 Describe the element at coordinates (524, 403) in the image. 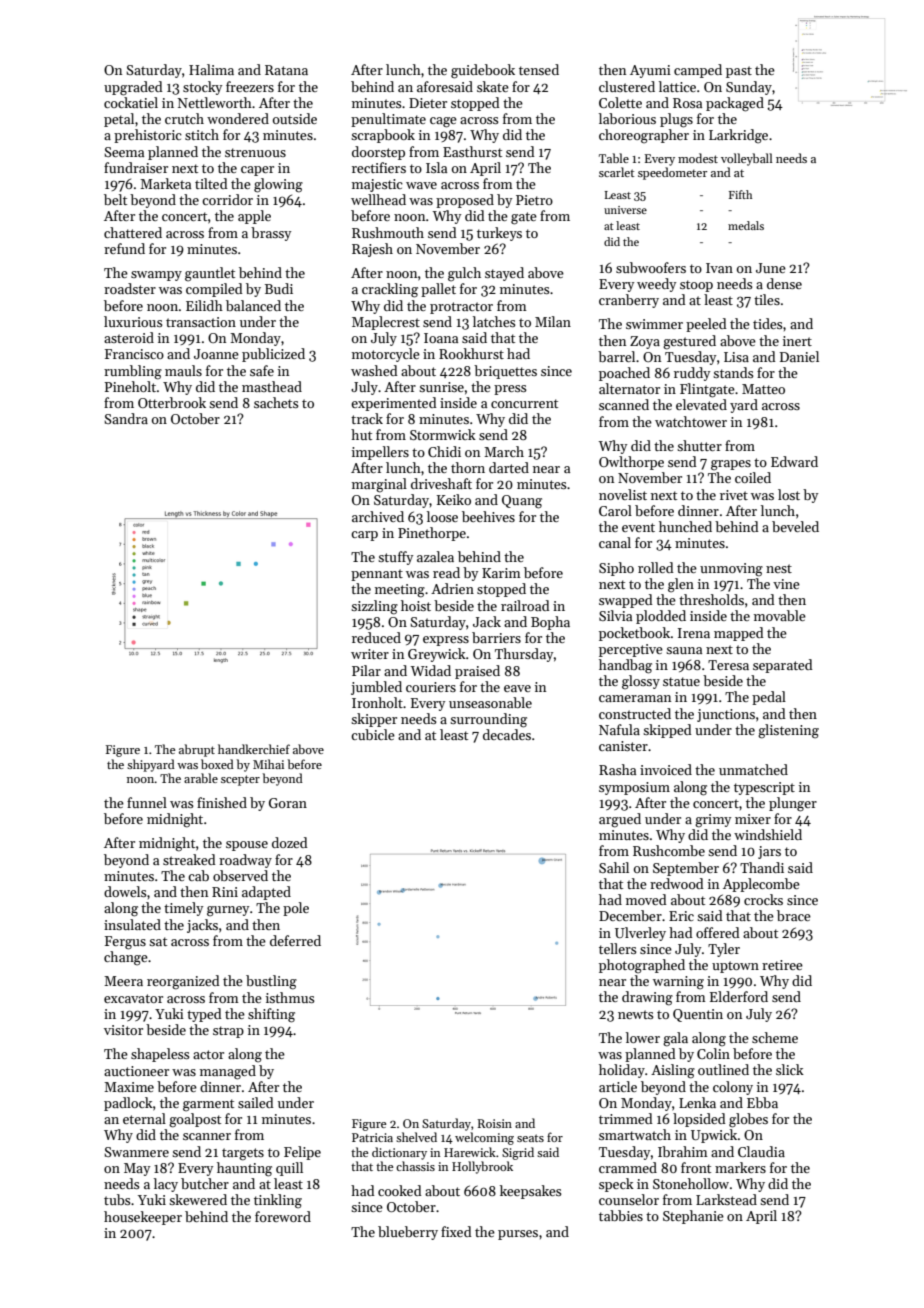

I see `concurrent` at that location.
